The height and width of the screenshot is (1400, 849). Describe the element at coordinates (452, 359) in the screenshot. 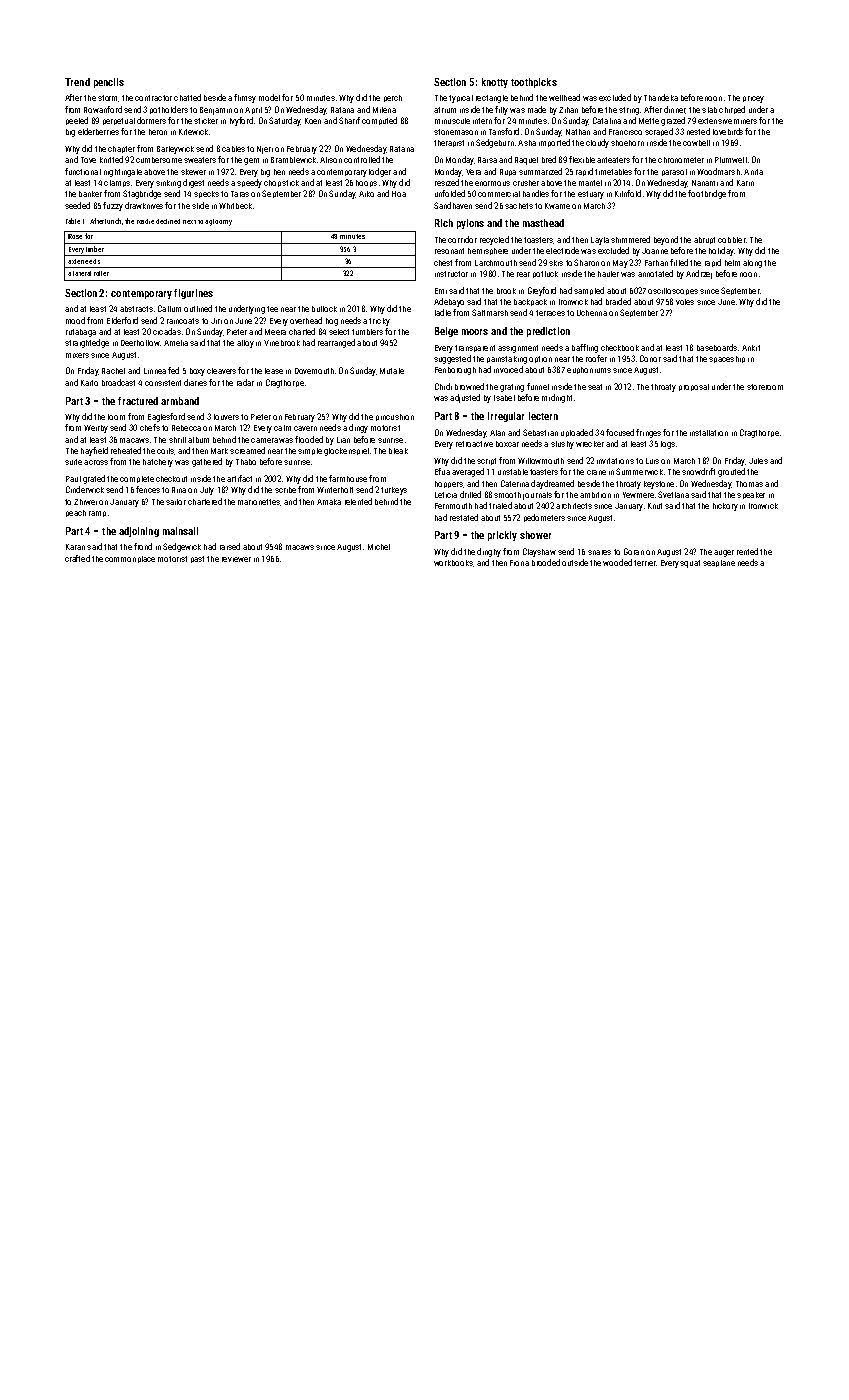

I see `suggested` at that location.
